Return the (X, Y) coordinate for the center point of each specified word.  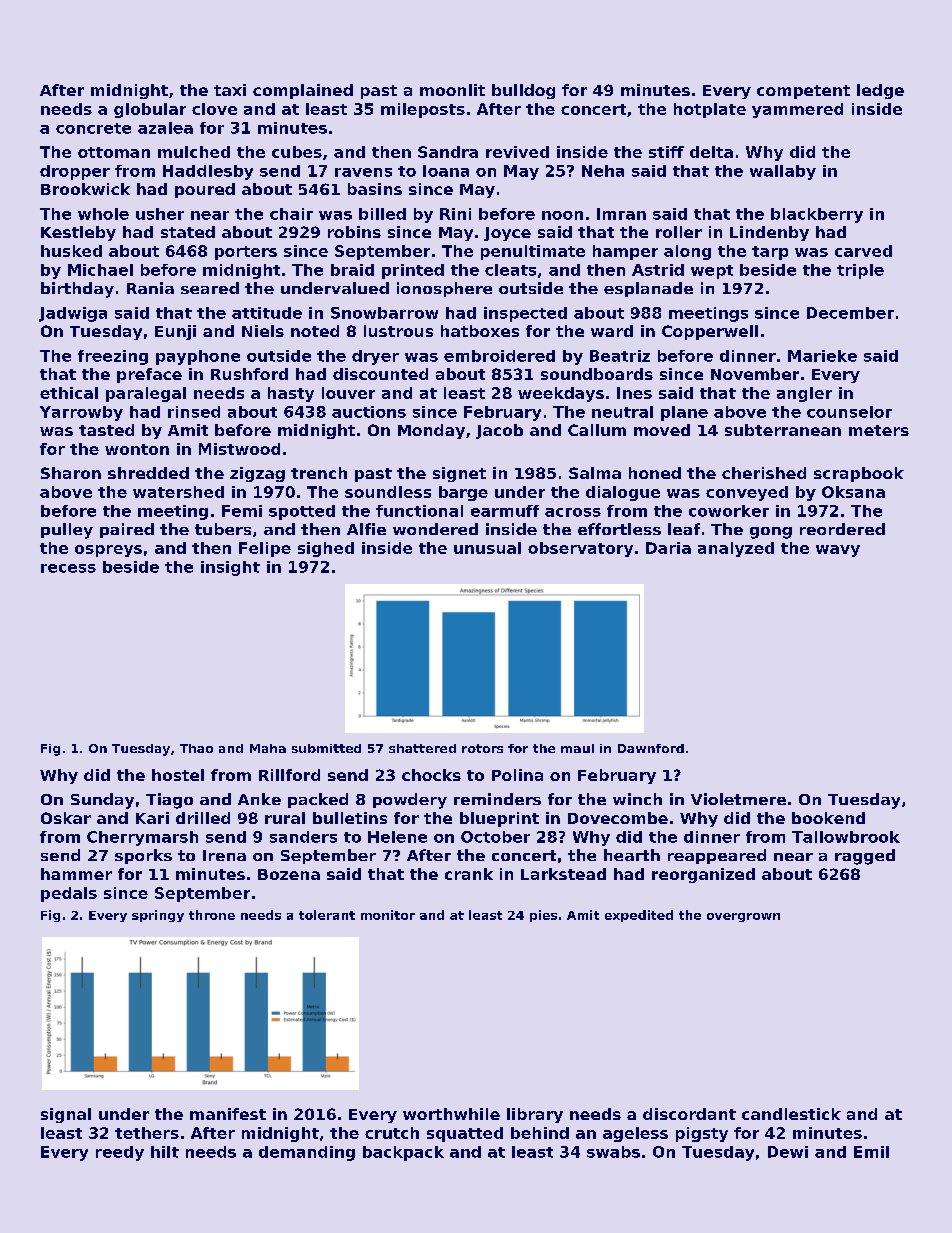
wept (712, 272)
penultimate (533, 252)
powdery (410, 801)
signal (66, 1115)
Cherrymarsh (142, 838)
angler (804, 394)
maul (577, 748)
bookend (828, 818)
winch (637, 799)
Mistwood (239, 449)
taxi (230, 90)
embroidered (499, 356)
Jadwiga (73, 314)
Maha (268, 748)
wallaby (783, 172)
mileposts (423, 110)
